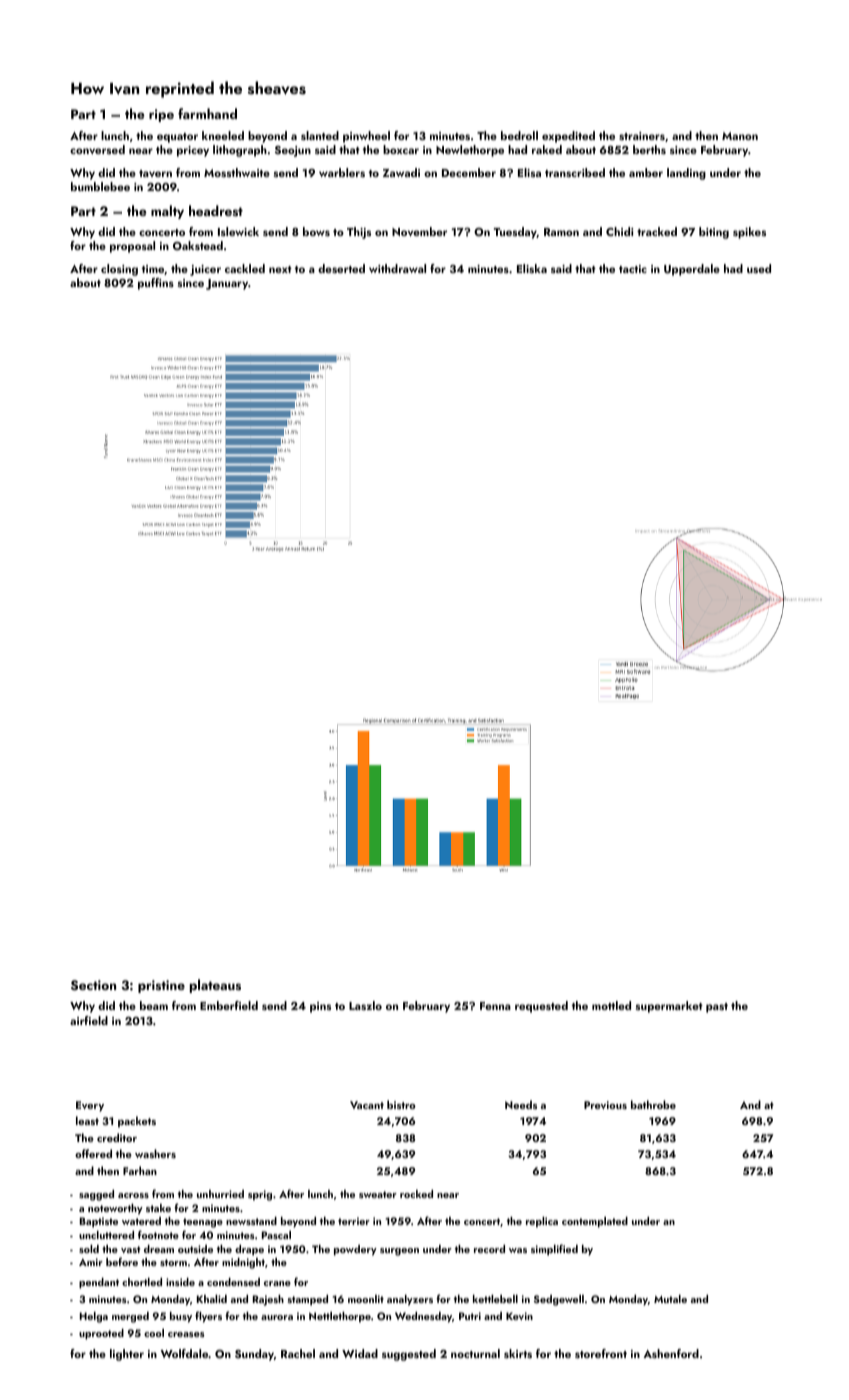 This page has width=849, height=1400. I want to click on pinwheel, so click(366, 137).
